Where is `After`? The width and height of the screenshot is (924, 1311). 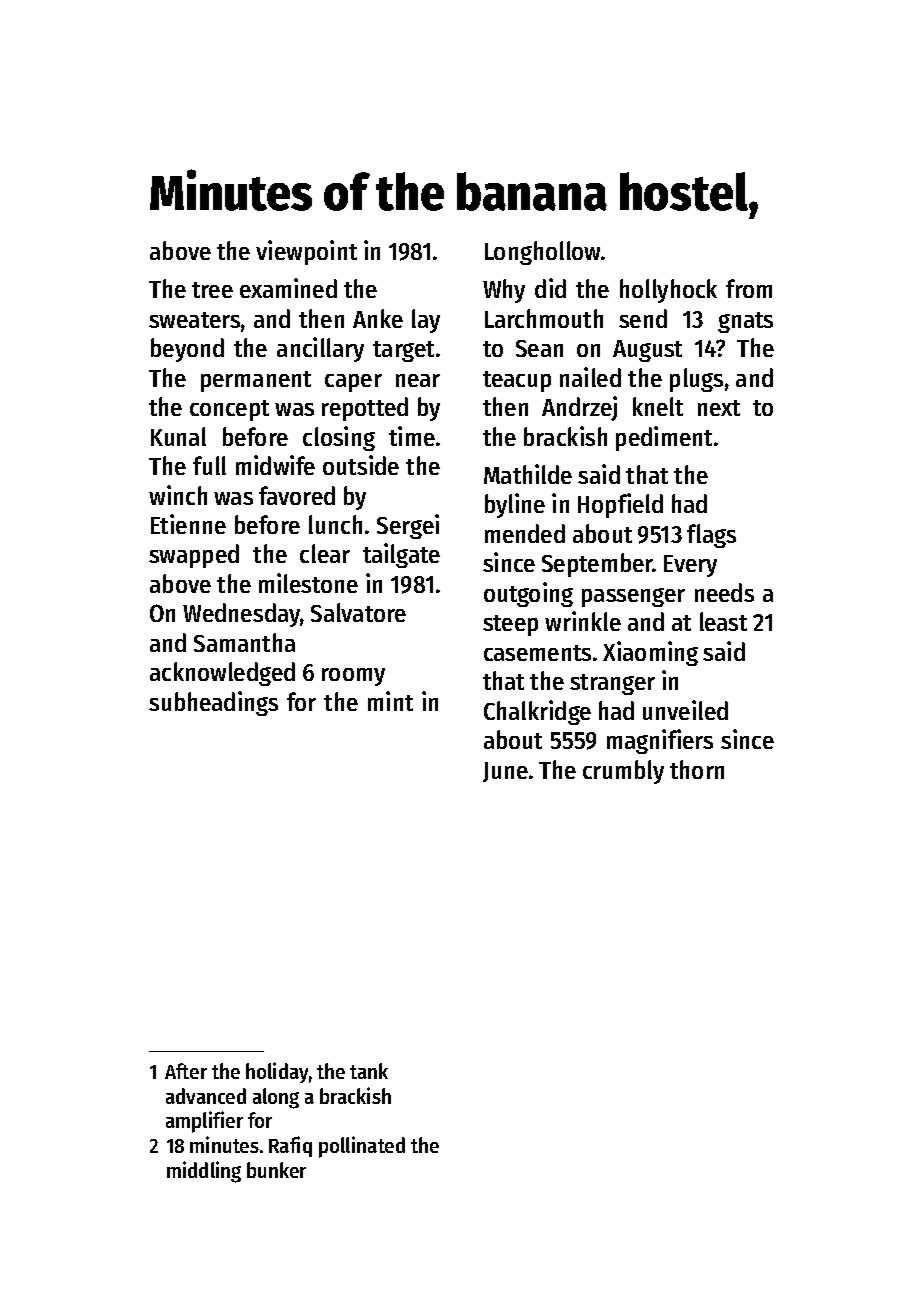
After is located at coordinates (186, 1071).
